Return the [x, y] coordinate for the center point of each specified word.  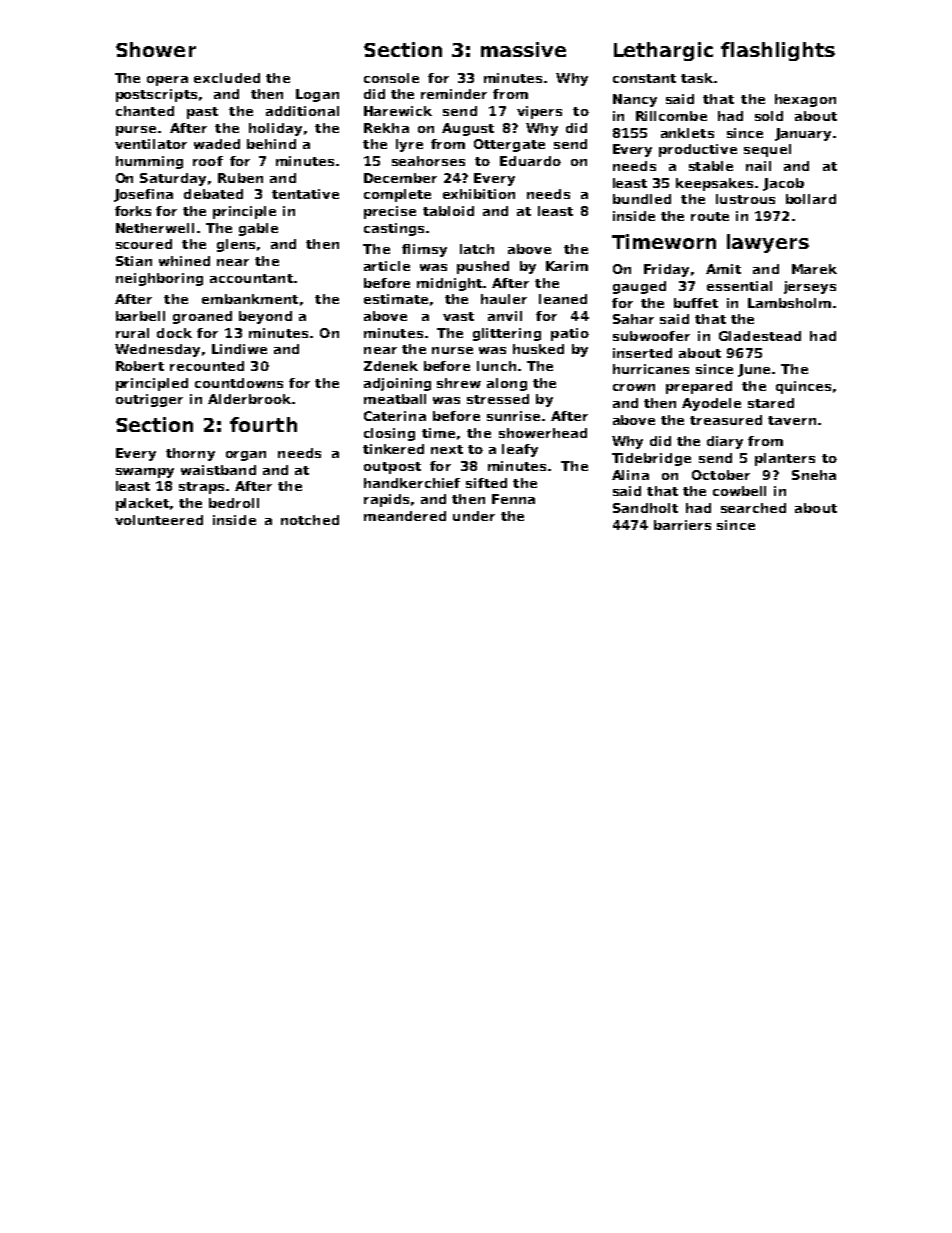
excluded [227, 78]
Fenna [513, 499]
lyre [409, 145]
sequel [767, 150]
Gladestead [760, 336]
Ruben [240, 178]
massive [523, 49]
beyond [265, 317]
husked [538, 349]
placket [142, 504]
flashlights [778, 51]
